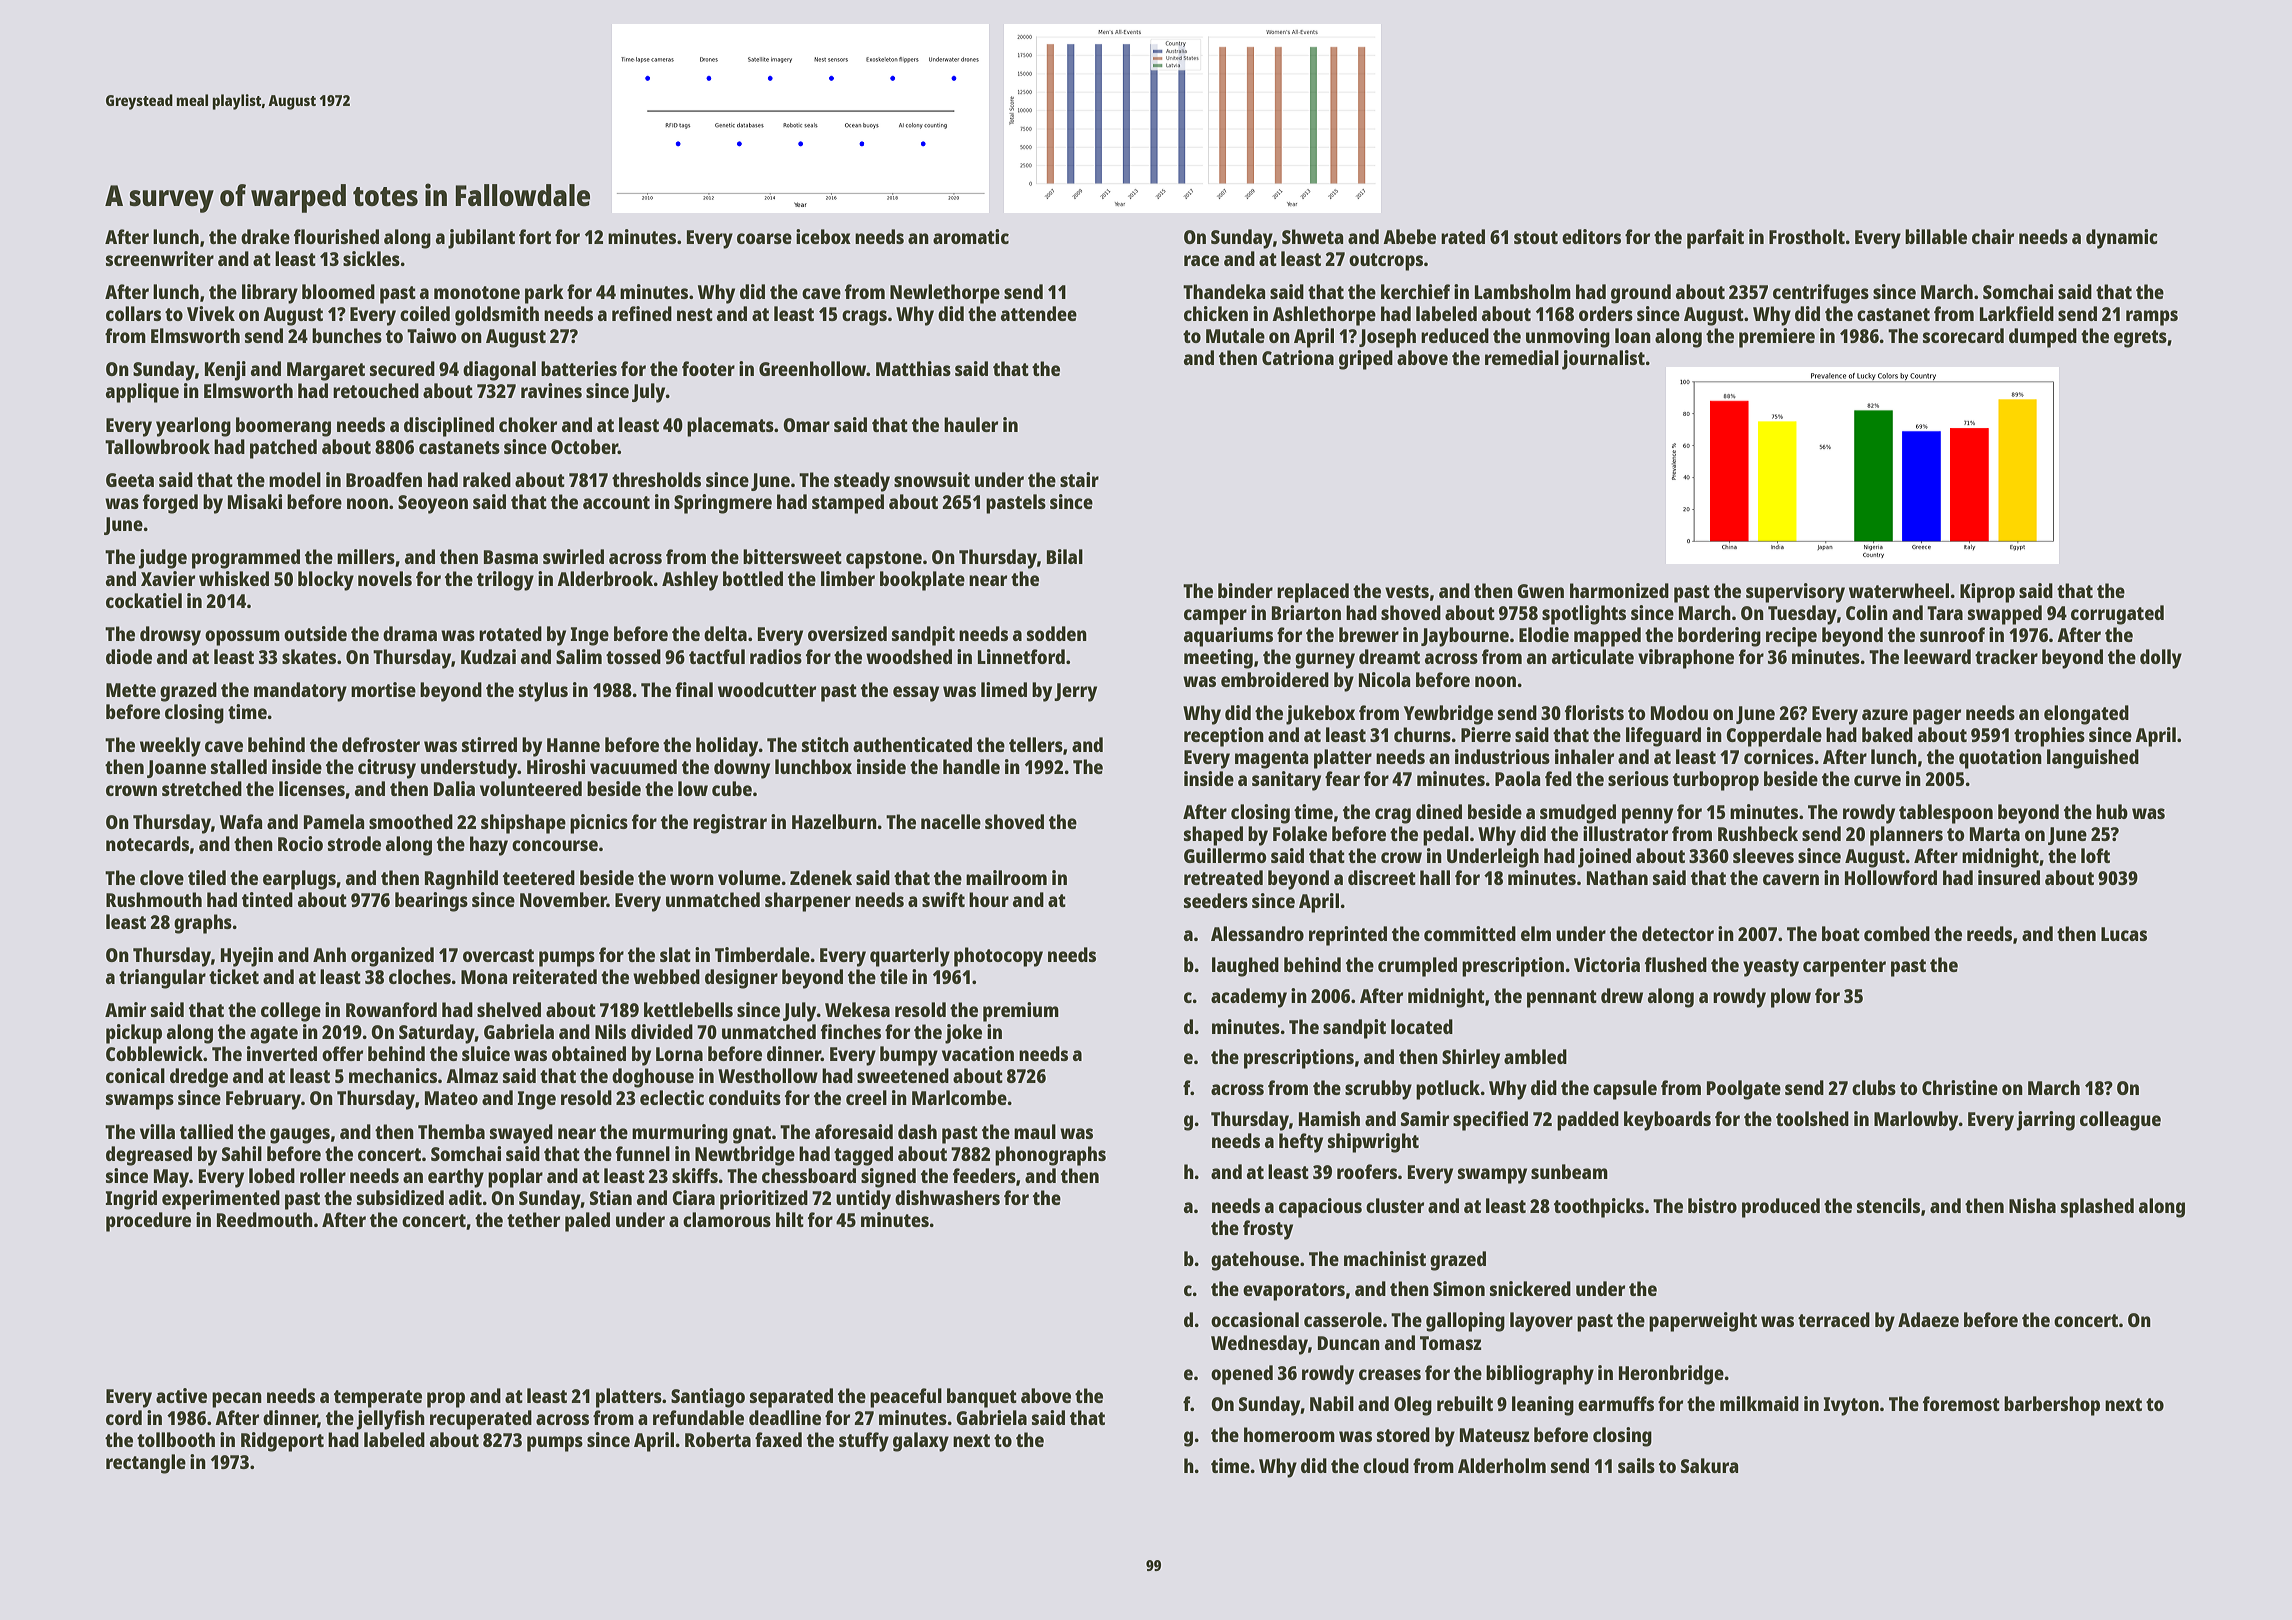  Describe the element at coordinates (1995, 834) in the page. I see `Marta` at that location.
